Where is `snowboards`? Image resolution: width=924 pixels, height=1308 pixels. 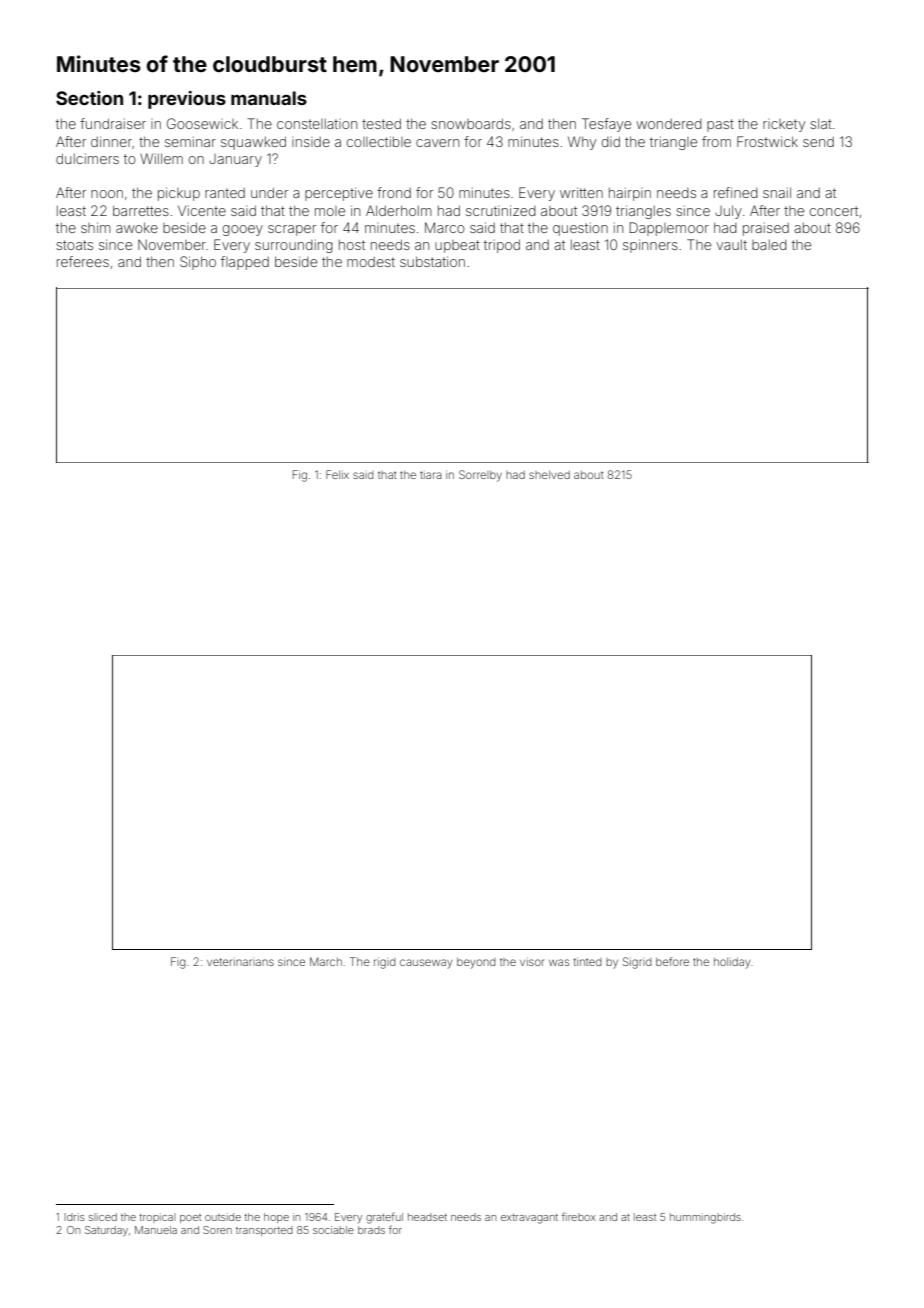 snowboards is located at coordinates (471, 123).
